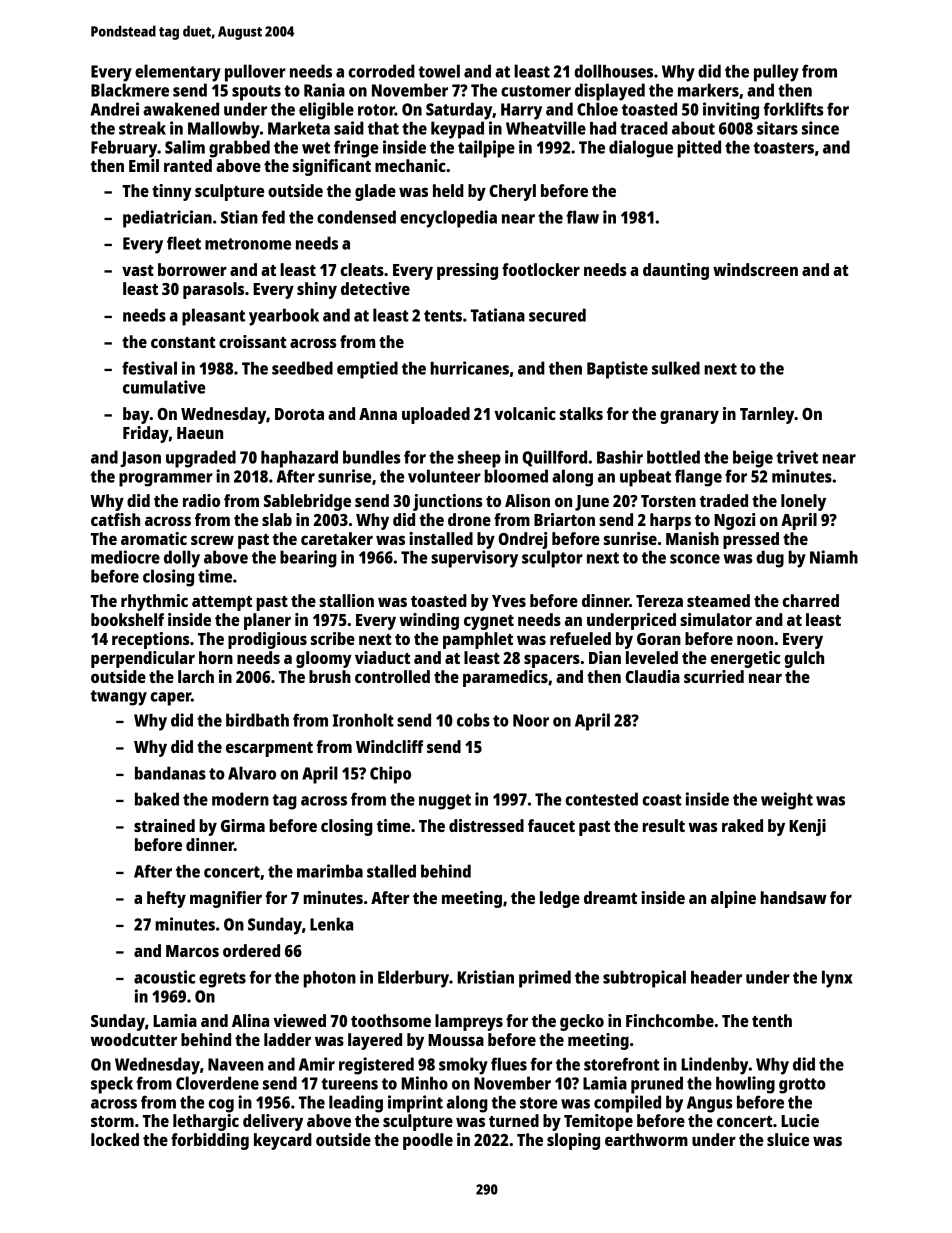 Image resolution: width=952 pixels, height=1233 pixels. I want to click on keycard, so click(283, 1141).
